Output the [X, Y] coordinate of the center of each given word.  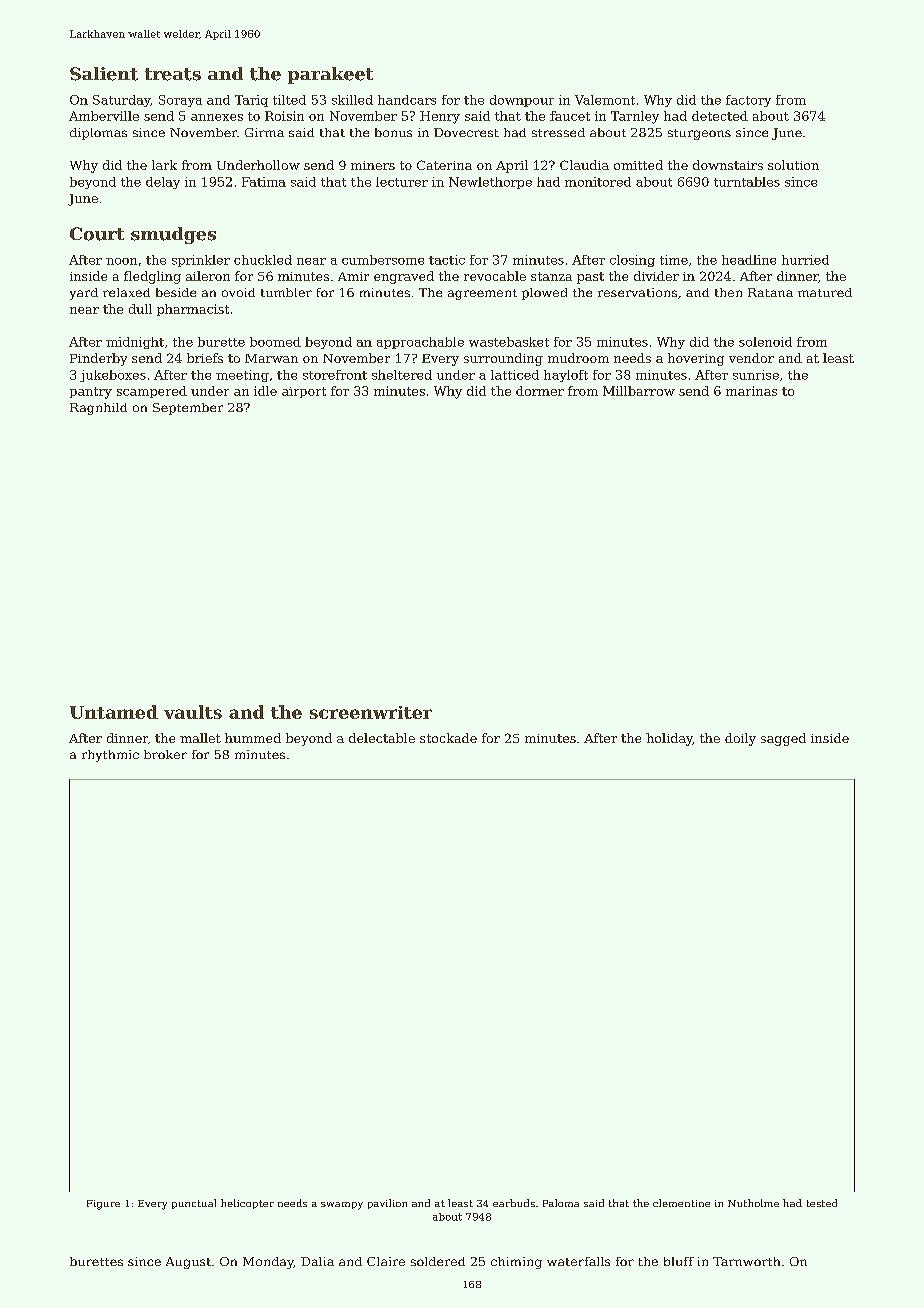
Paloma [561, 1203]
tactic [447, 260]
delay [163, 183]
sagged [783, 739]
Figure [103, 1205]
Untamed [114, 712]
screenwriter [371, 712]
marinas [751, 391]
